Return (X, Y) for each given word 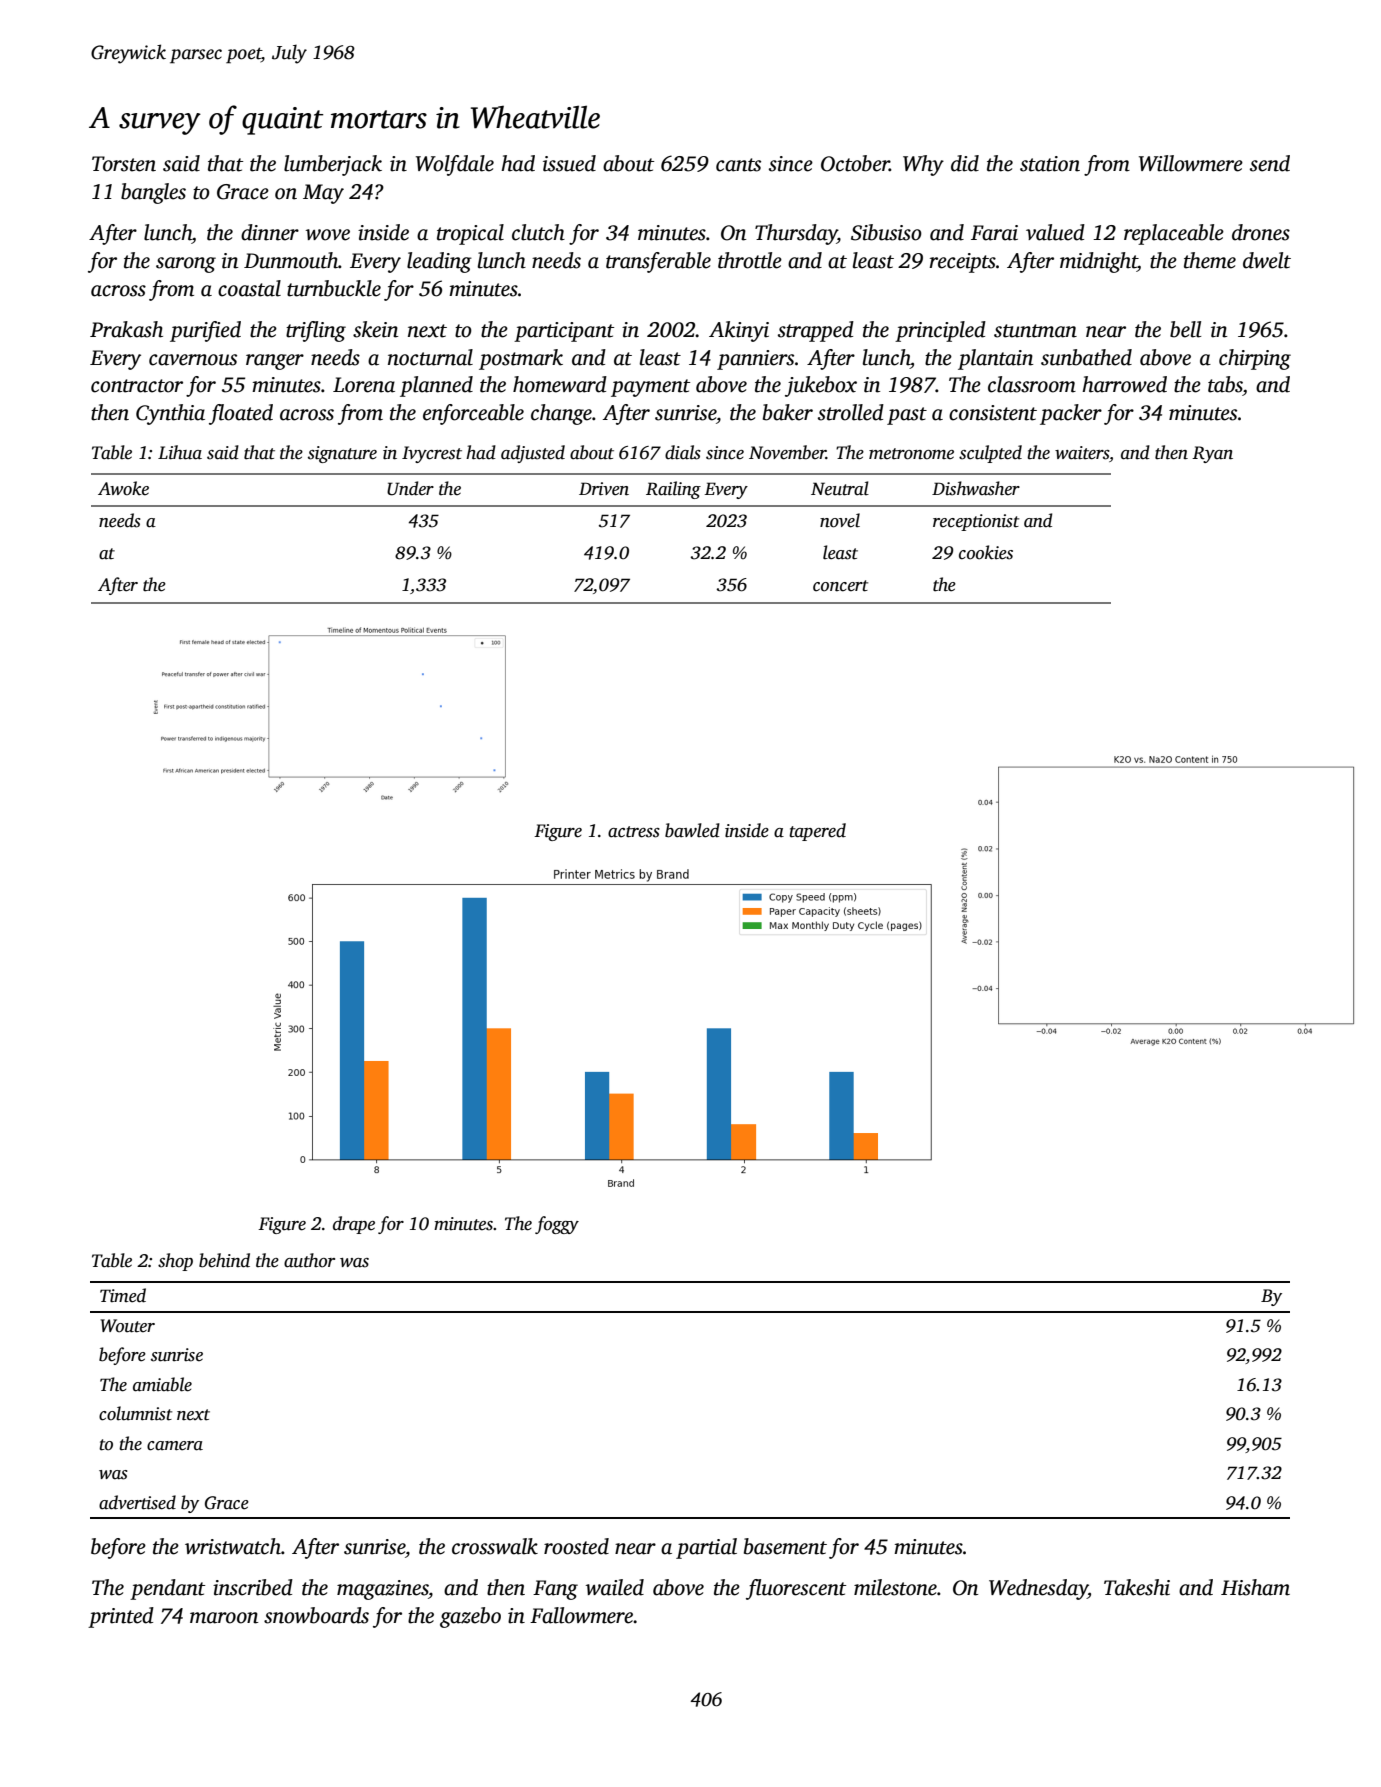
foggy (557, 1225)
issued (569, 163)
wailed (615, 1587)
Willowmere (1191, 163)
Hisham (1255, 1587)
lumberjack (333, 165)
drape (354, 1225)
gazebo (470, 1617)
